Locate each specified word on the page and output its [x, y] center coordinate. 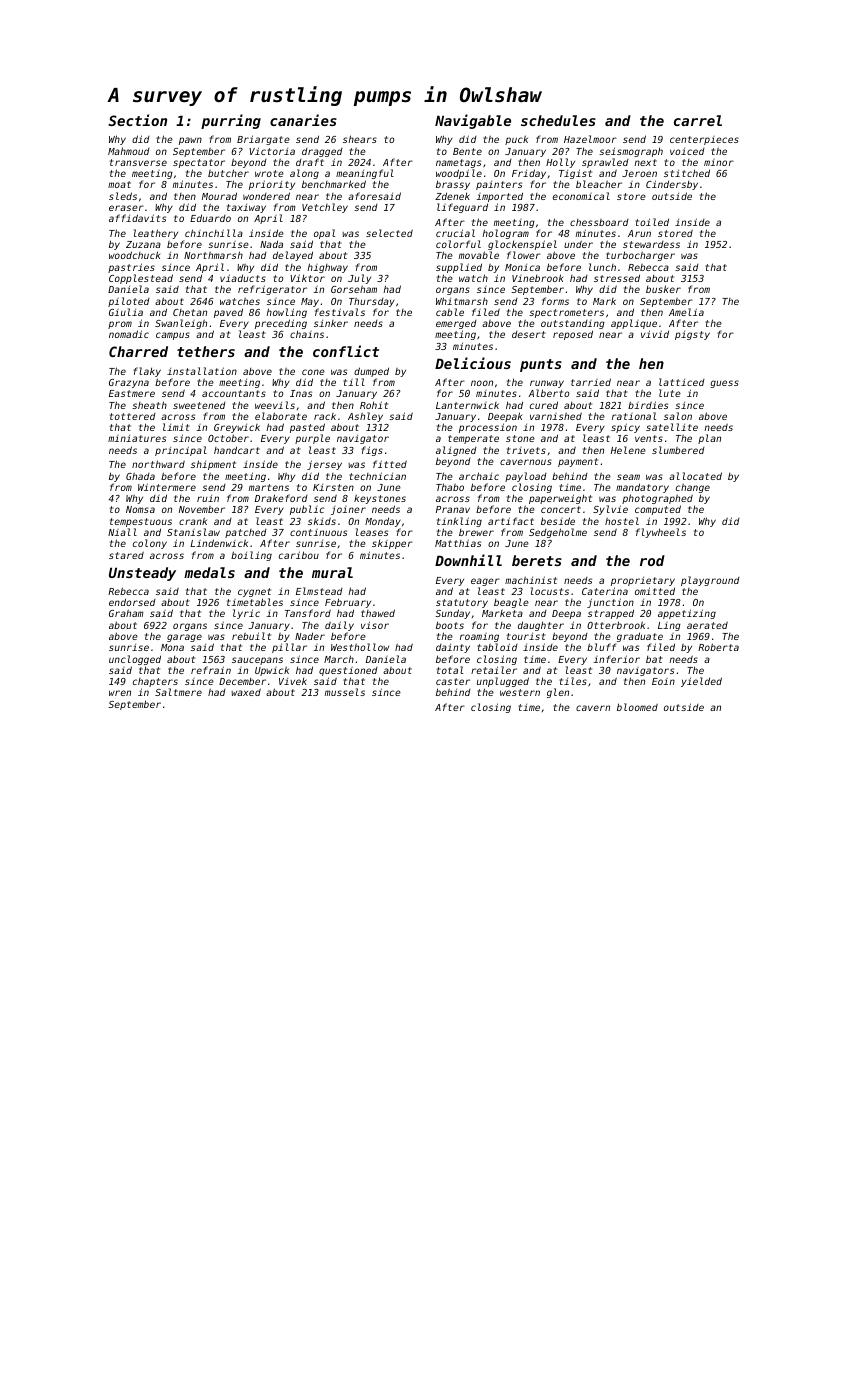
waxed [246, 692]
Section [137, 120]
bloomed [637, 707]
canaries [303, 120]
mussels [345, 692]
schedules [558, 120]
